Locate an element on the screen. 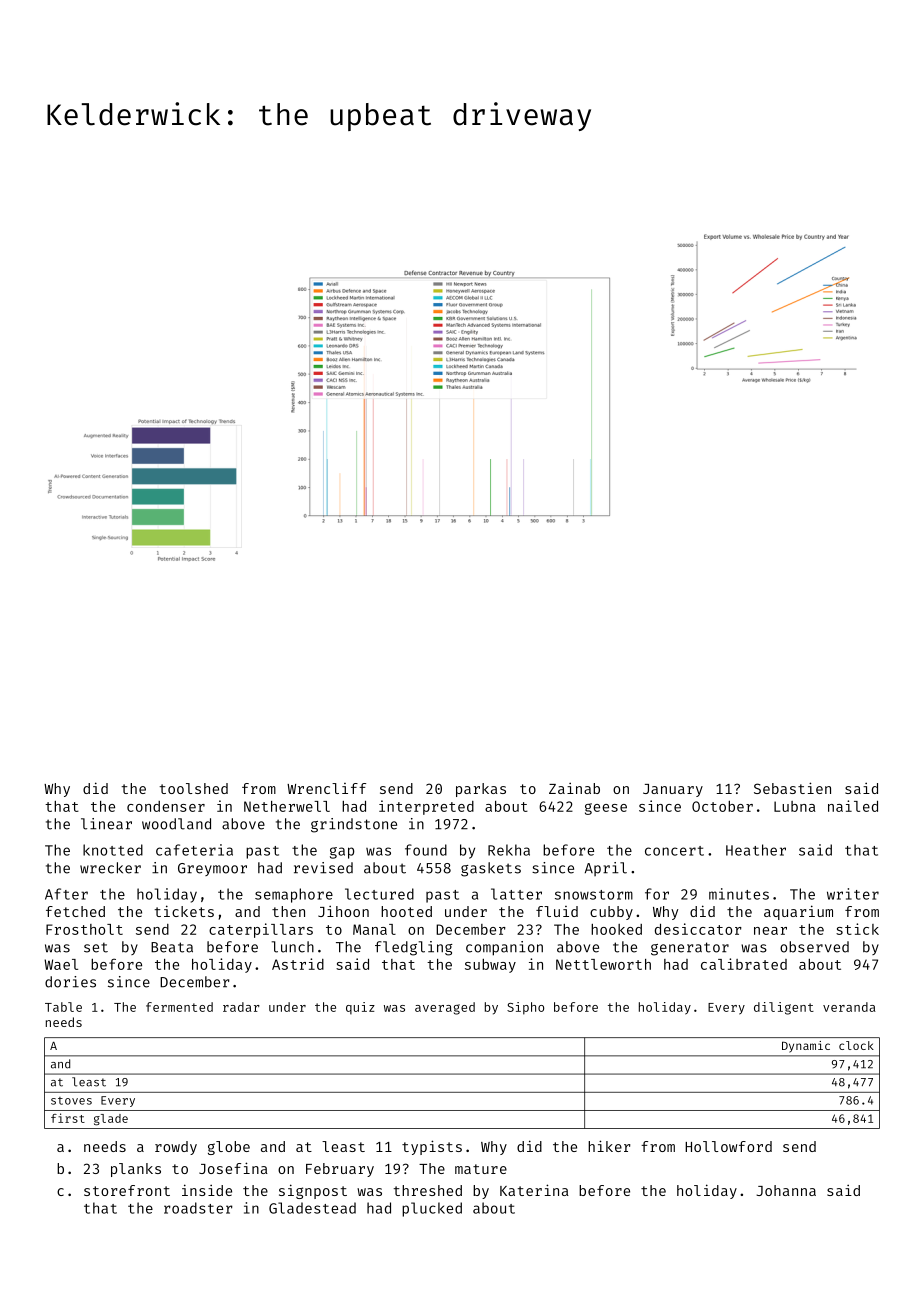 This screenshot has height=1308, width=924. subway is located at coordinates (490, 966).
